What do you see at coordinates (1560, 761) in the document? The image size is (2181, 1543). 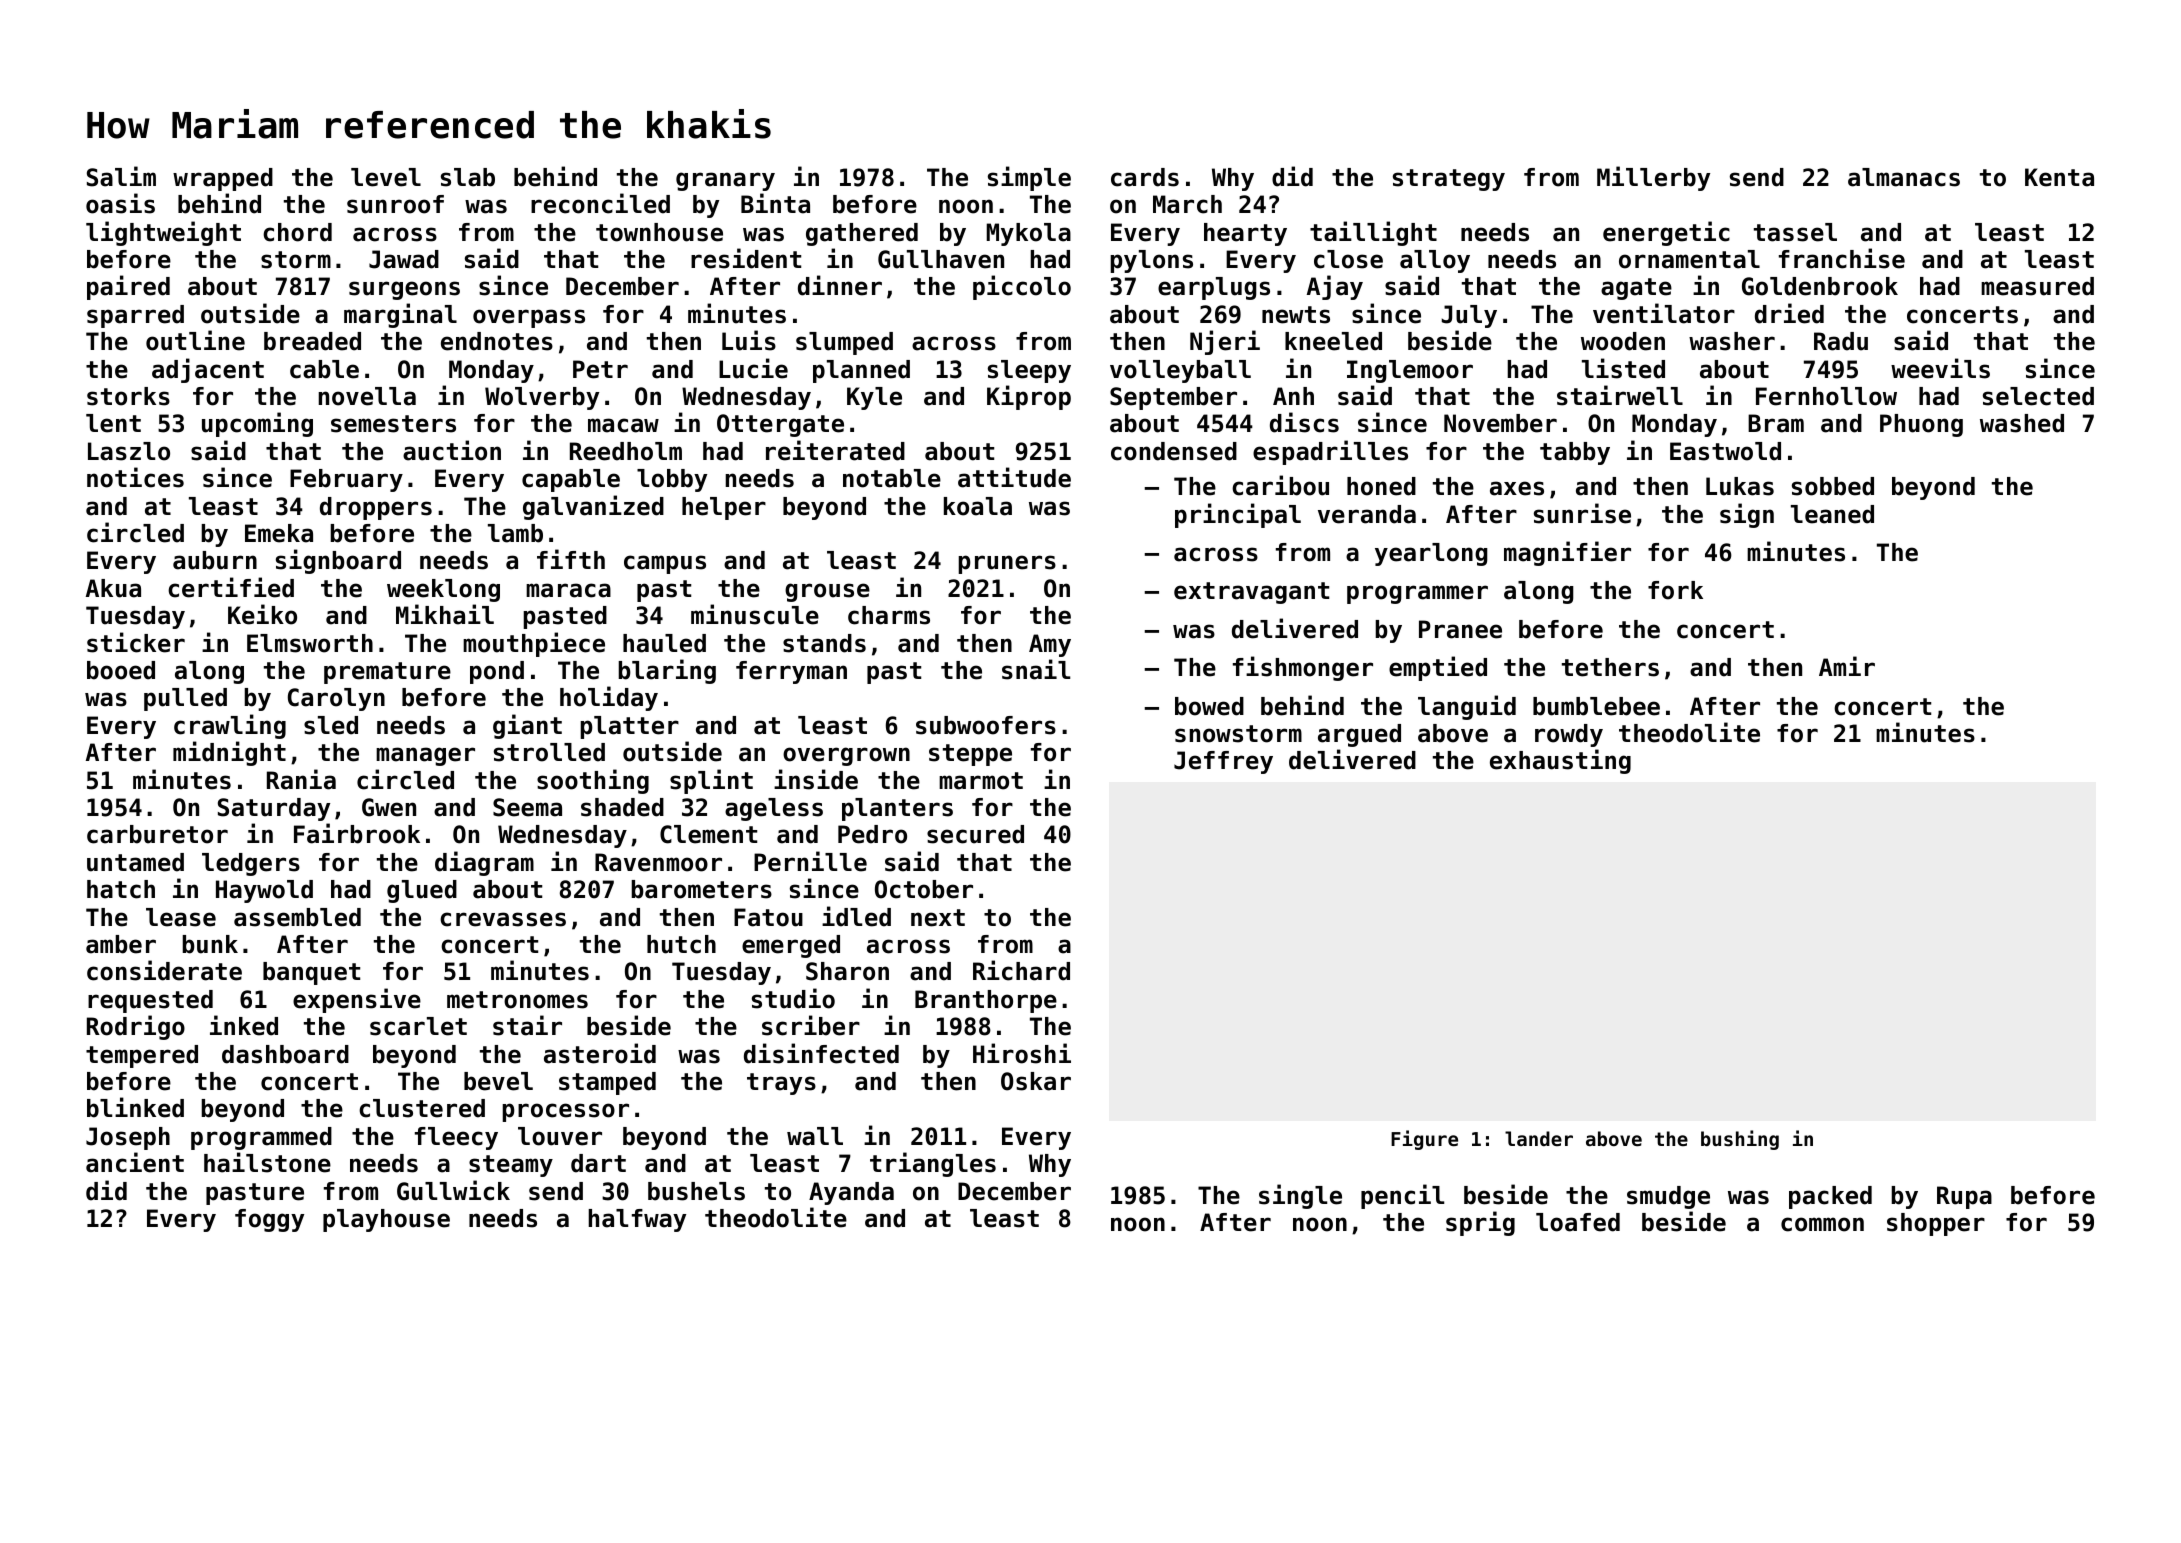 I see `exhausting` at bounding box center [1560, 761].
